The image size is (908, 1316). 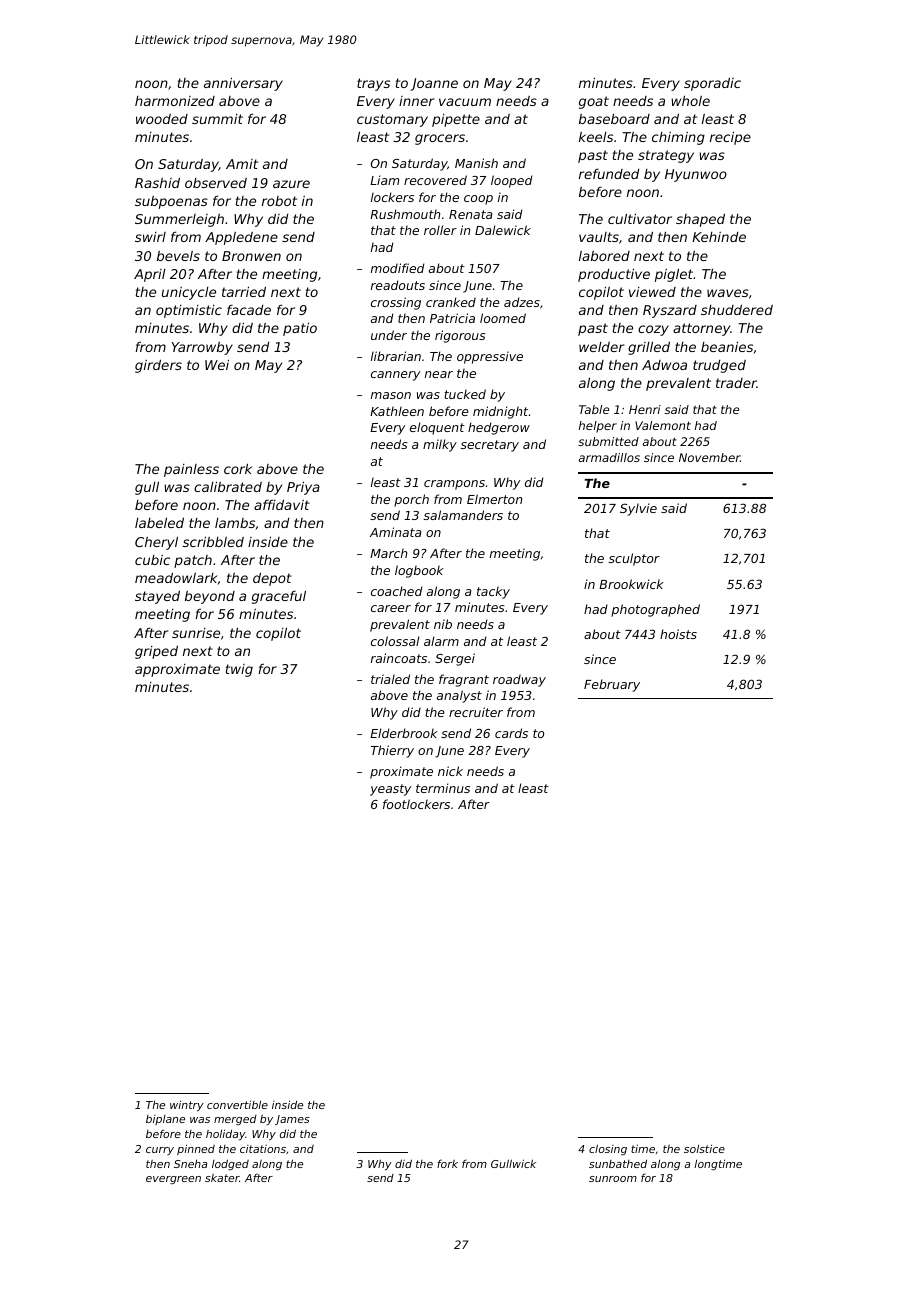 I want to click on curry, so click(x=160, y=1151).
